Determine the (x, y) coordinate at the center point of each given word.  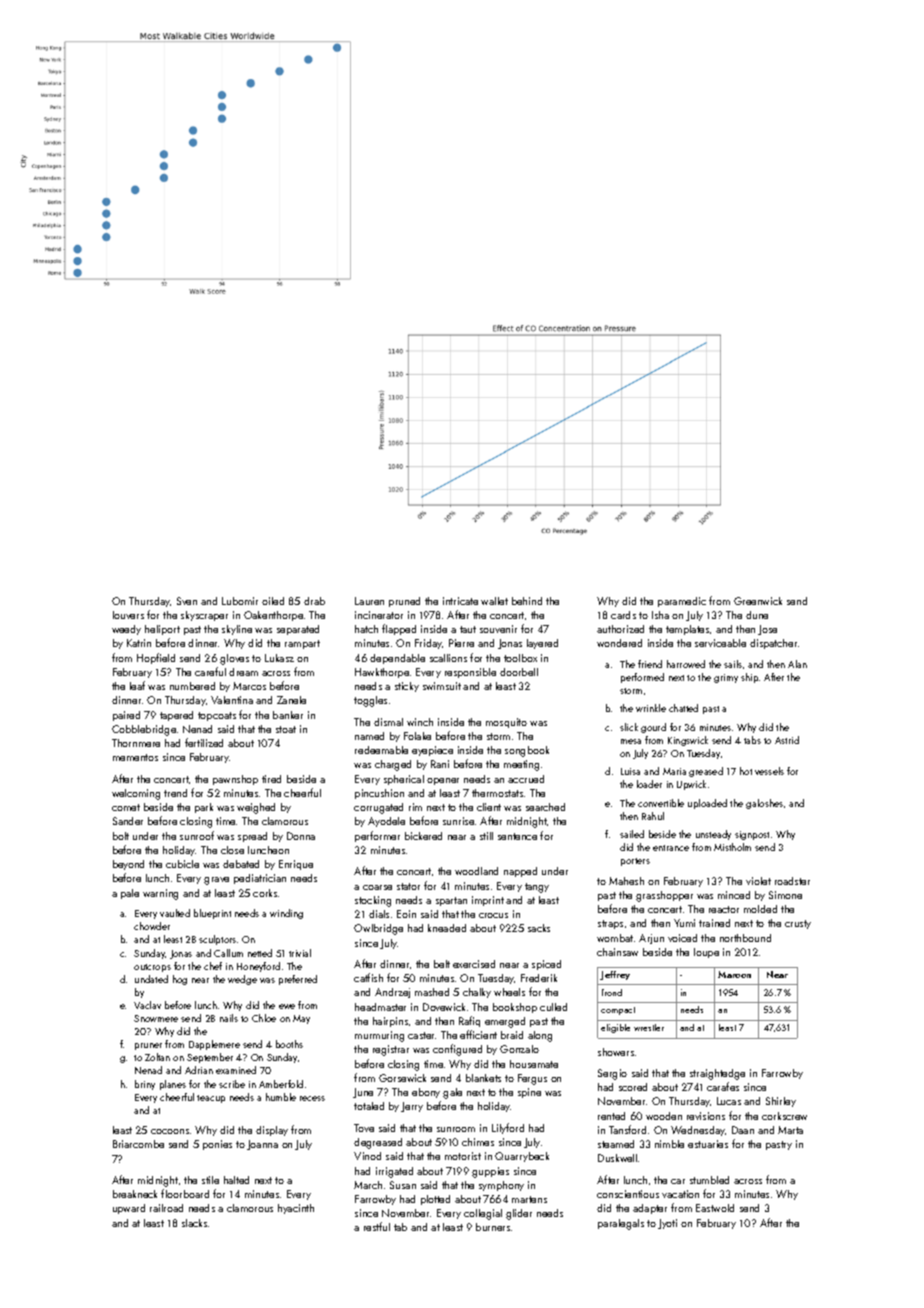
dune (757, 615)
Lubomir (240, 601)
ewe (287, 1006)
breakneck (135, 1194)
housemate (534, 1064)
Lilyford (508, 1128)
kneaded (447, 928)
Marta (790, 1130)
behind (527, 601)
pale (130, 894)
